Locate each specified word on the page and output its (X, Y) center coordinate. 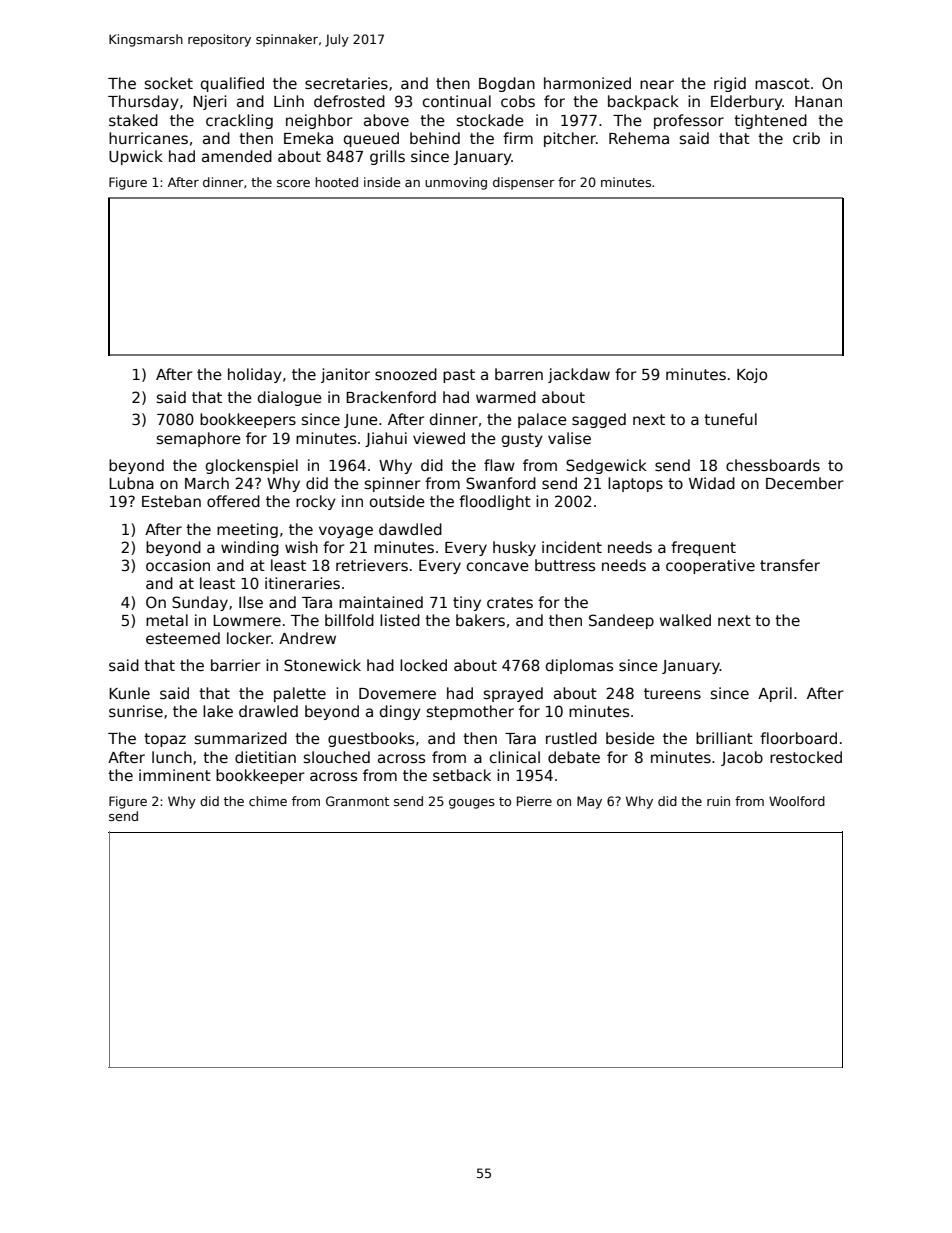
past (459, 376)
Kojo (752, 375)
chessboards (773, 465)
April (775, 694)
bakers (480, 620)
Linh (289, 101)
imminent (175, 775)
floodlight (495, 502)
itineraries (302, 583)
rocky (316, 502)
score (293, 183)
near (657, 84)
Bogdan (507, 84)
